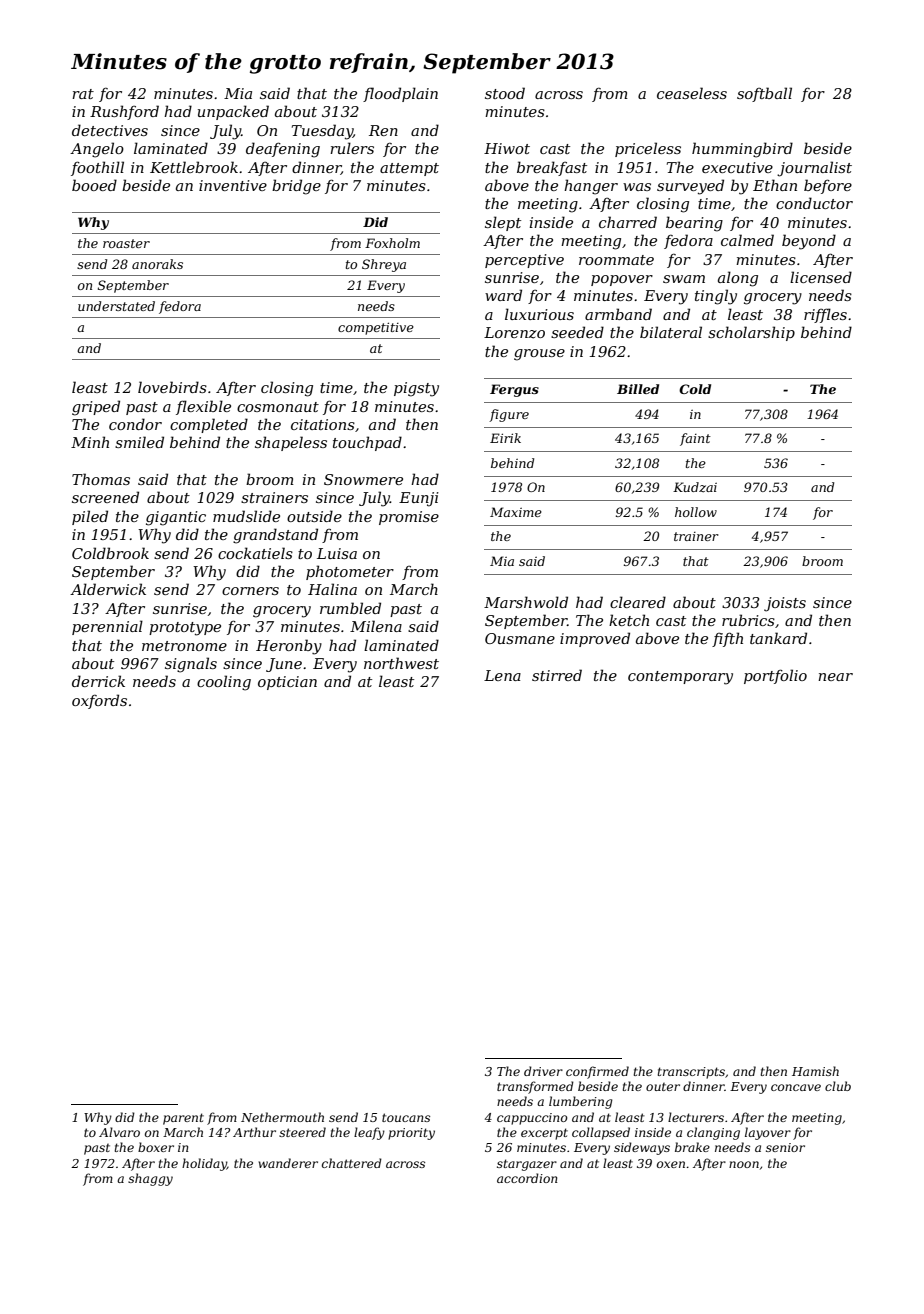 Image resolution: width=924 pixels, height=1314 pixels. What do you see at coordinates (282, 1117) in the screenshot?
I see `Nethermouth` at bounding box center [282, 1117].
